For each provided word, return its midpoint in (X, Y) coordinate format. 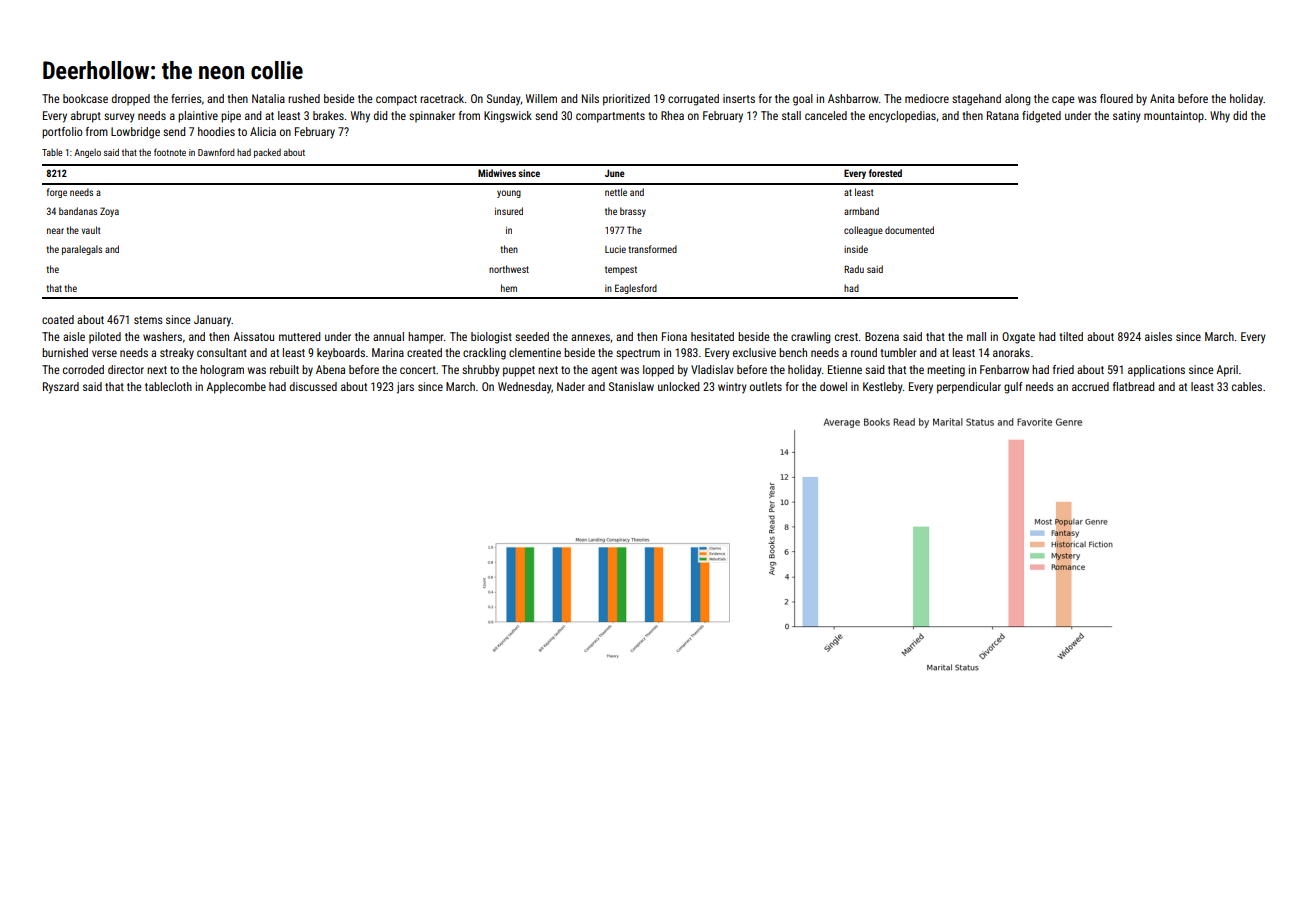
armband (861, 211)
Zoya (109, 212)
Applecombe (236, 388)
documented (909, 230)
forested (885, 173)
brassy (633, 212)
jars (405, 388)
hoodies (216, 131)
